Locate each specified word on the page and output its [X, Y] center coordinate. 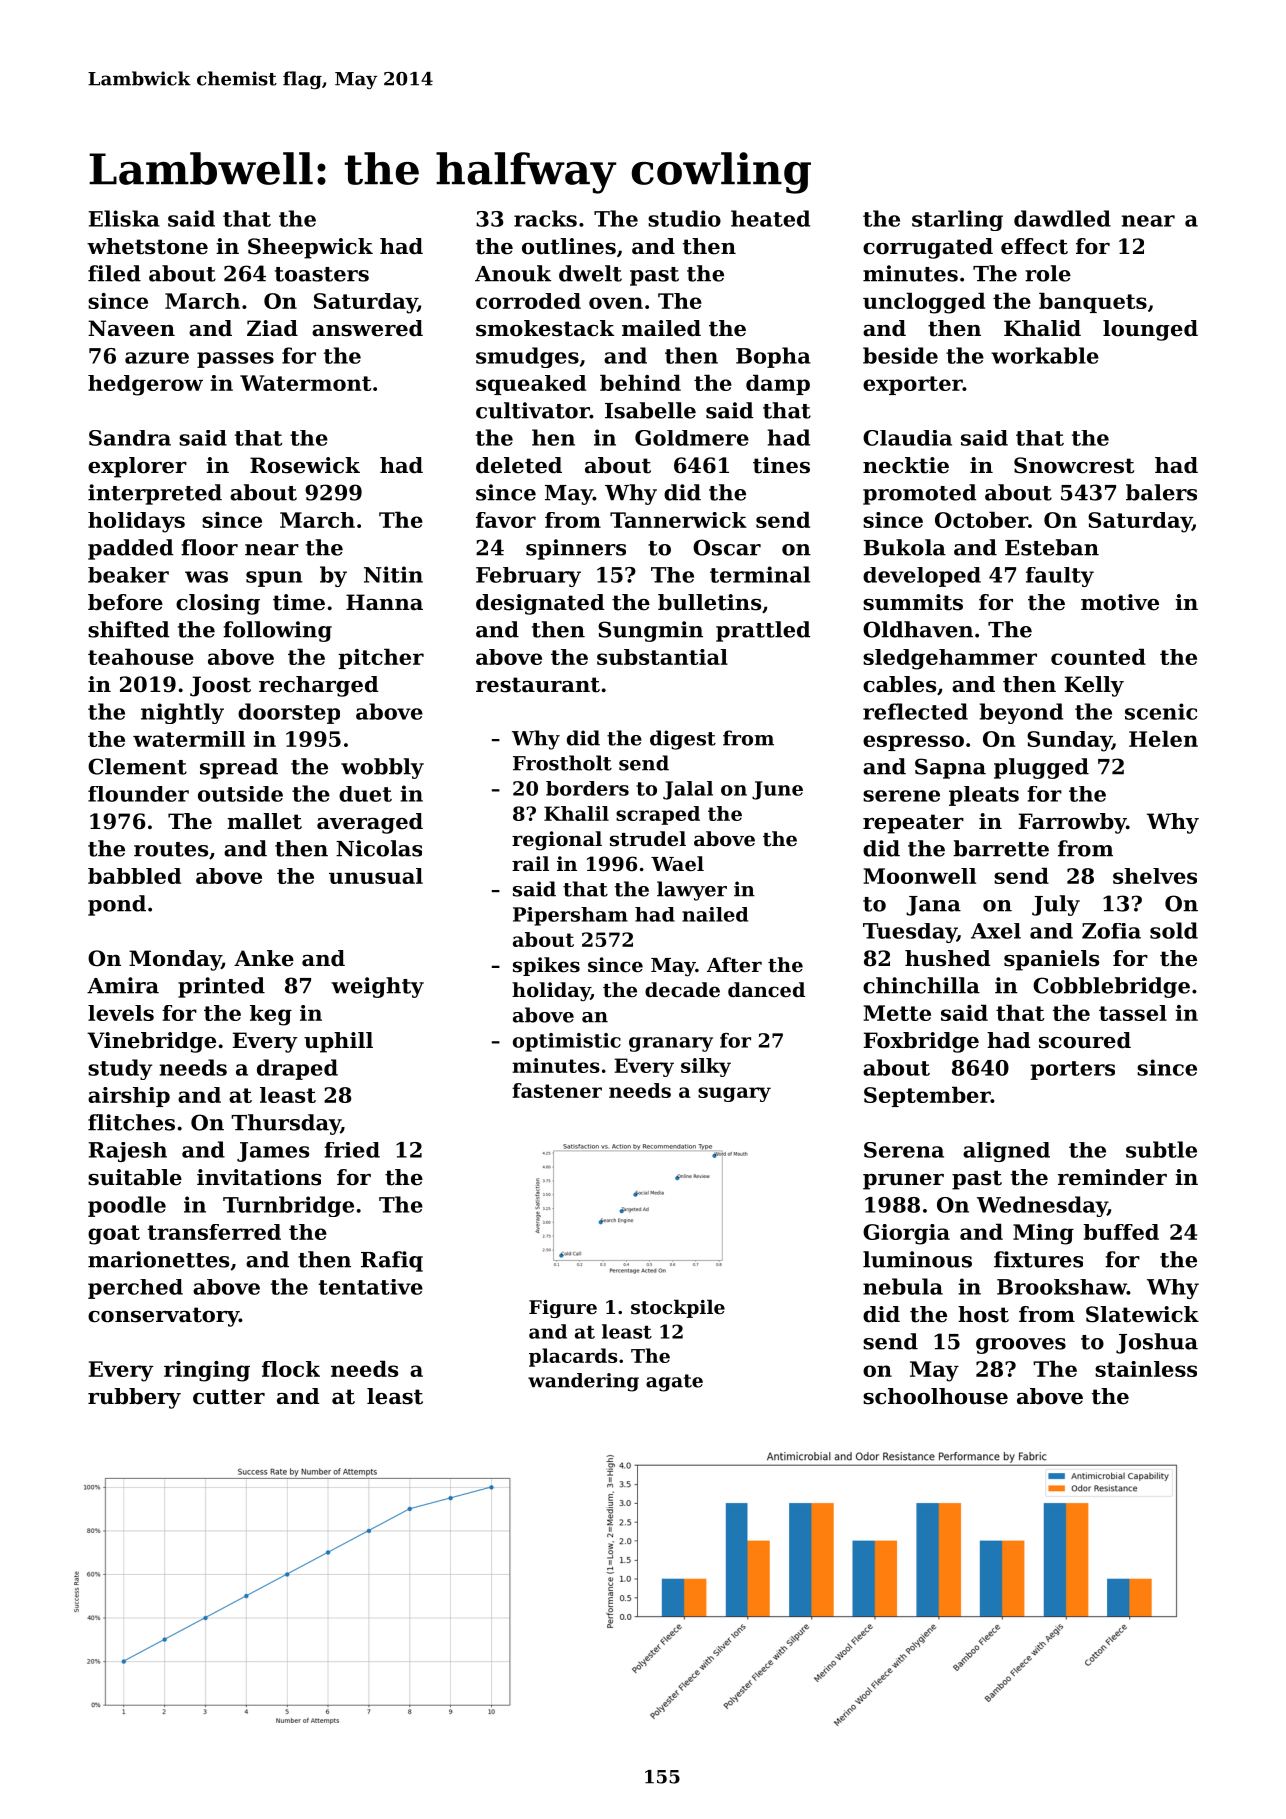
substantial [662, 657]
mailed [661, 328]
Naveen [131, 328]
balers [1161, 492]
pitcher [381, 658]
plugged [1041, 768]
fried [352, 1150]
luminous [917, 1259]
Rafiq [392, 1261]
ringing [207, 1371]
